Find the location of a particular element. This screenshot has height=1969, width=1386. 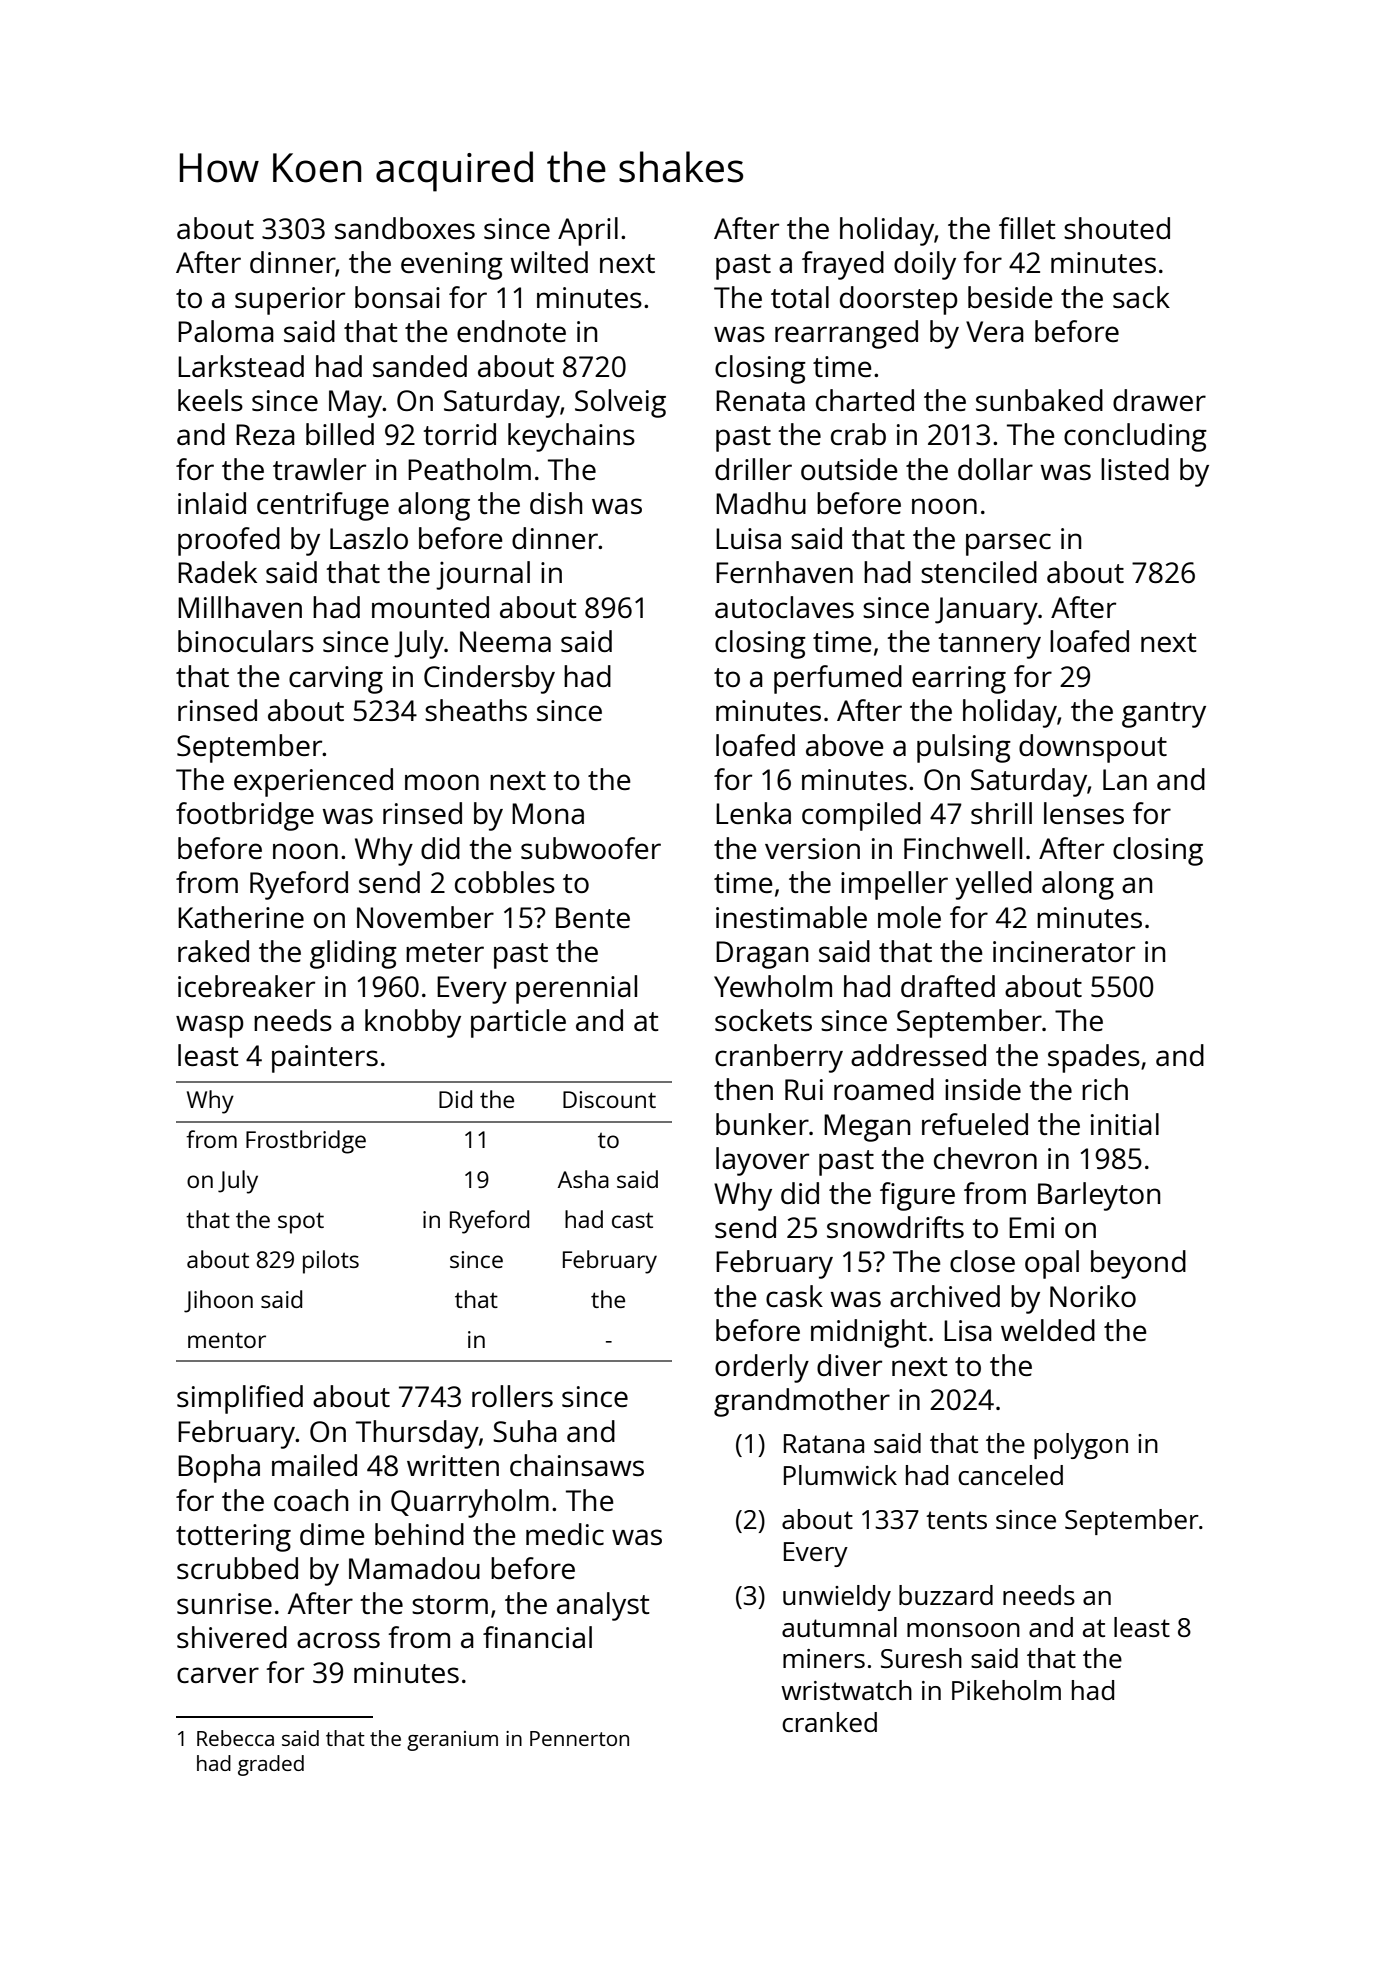

keels is located at coordinates (210, 400).
